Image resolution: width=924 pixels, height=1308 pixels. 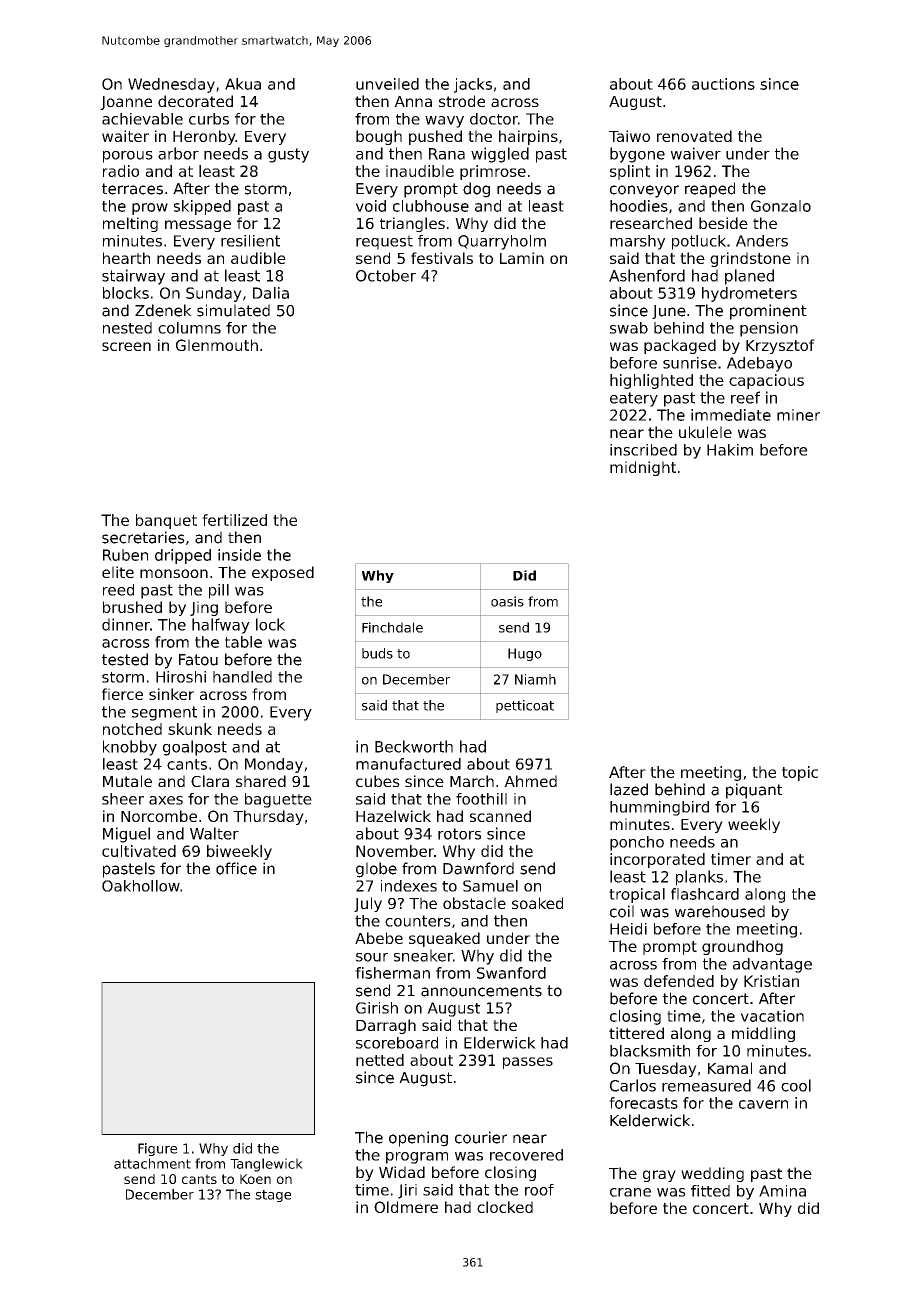 I want to click on swab, so click(x=629, y=328).
